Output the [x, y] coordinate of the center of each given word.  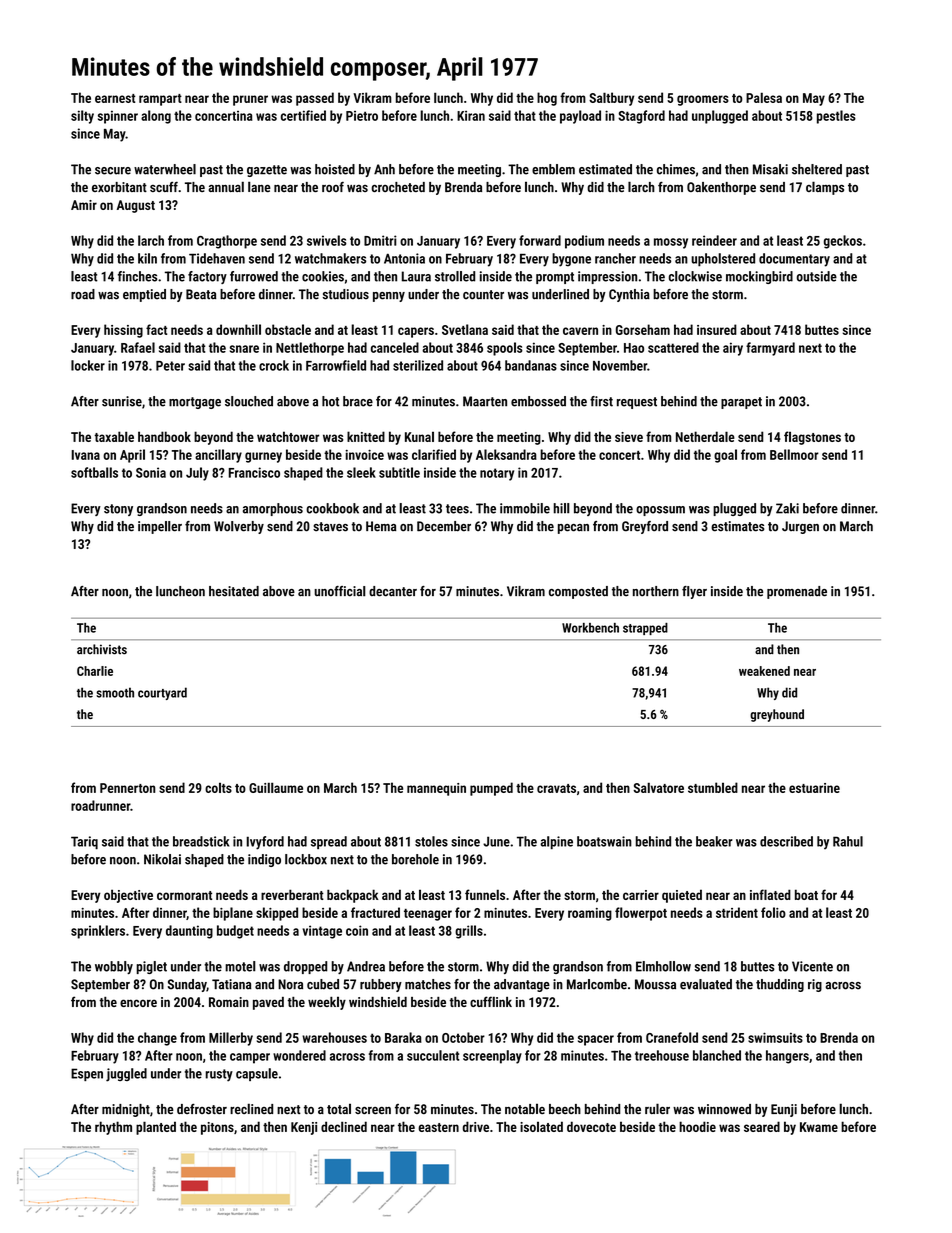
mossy [671, 243]
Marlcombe [597, 984]
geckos [843, 242]
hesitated [234, 591]
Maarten [485, 401]
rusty [219, 1075]
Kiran [471, 115]
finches [137, 276]
